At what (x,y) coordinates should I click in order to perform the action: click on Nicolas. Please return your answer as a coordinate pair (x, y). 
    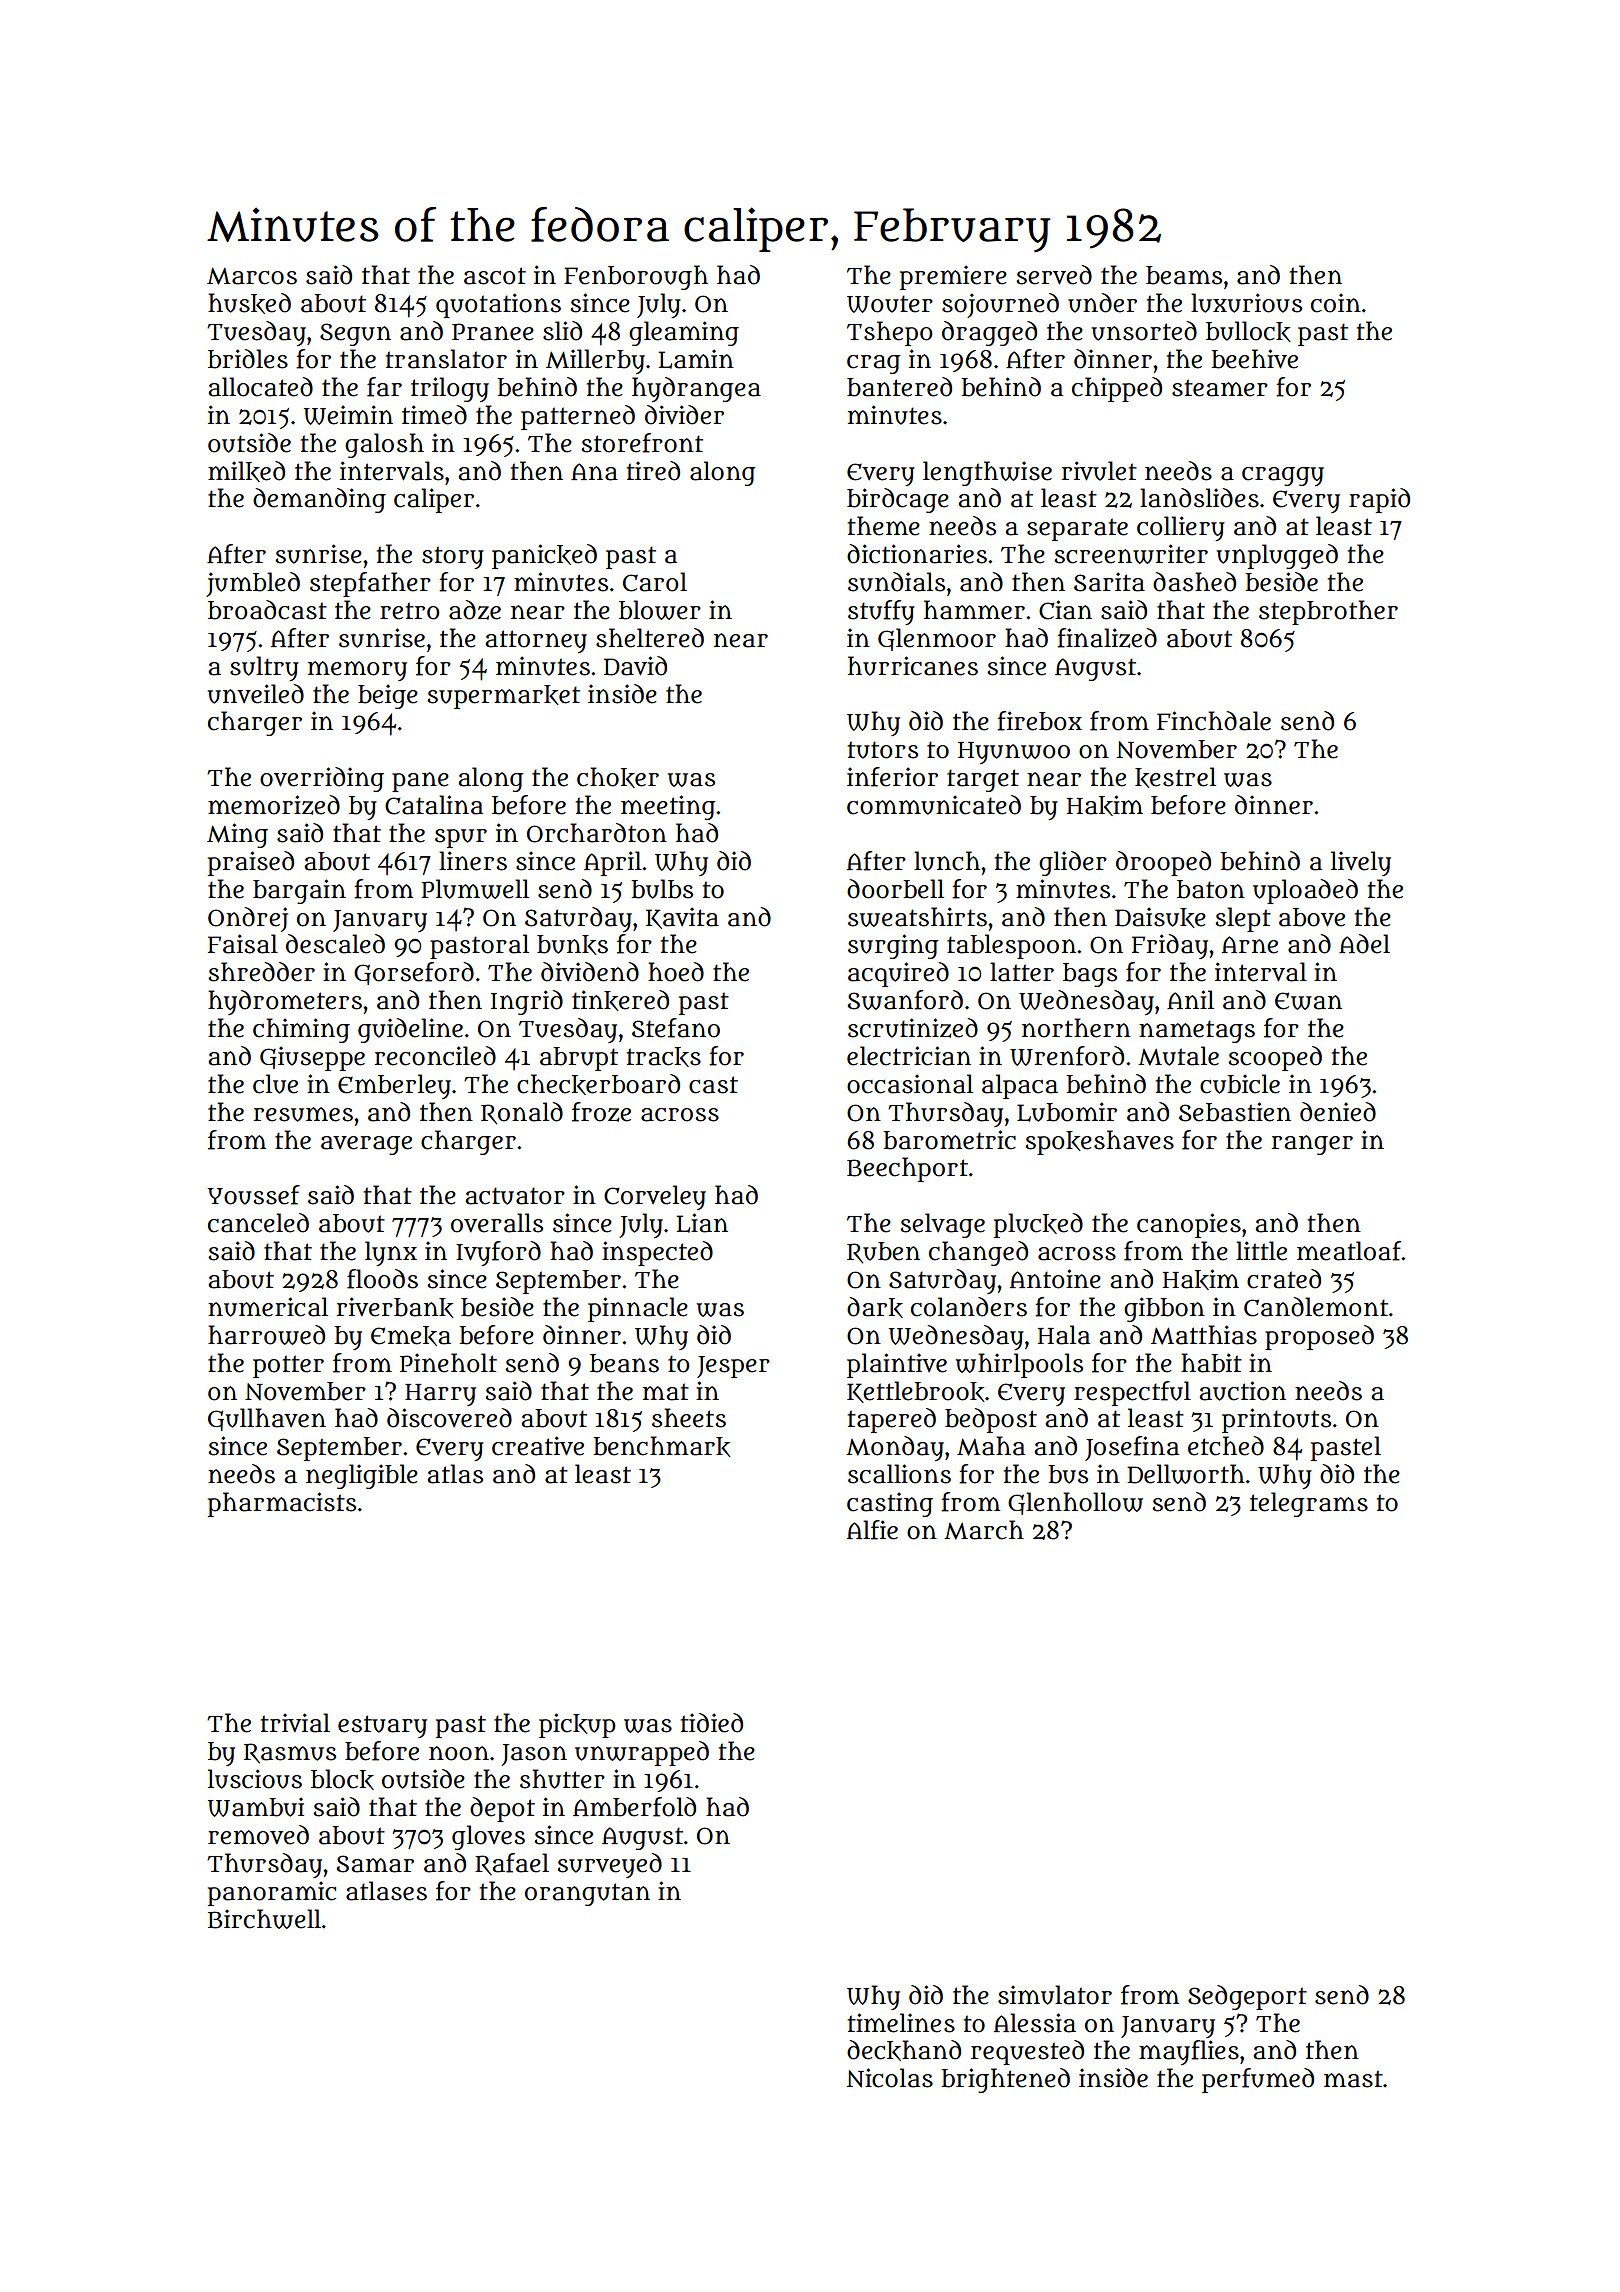
    Looking at the image, I should click on (890, 2078).
